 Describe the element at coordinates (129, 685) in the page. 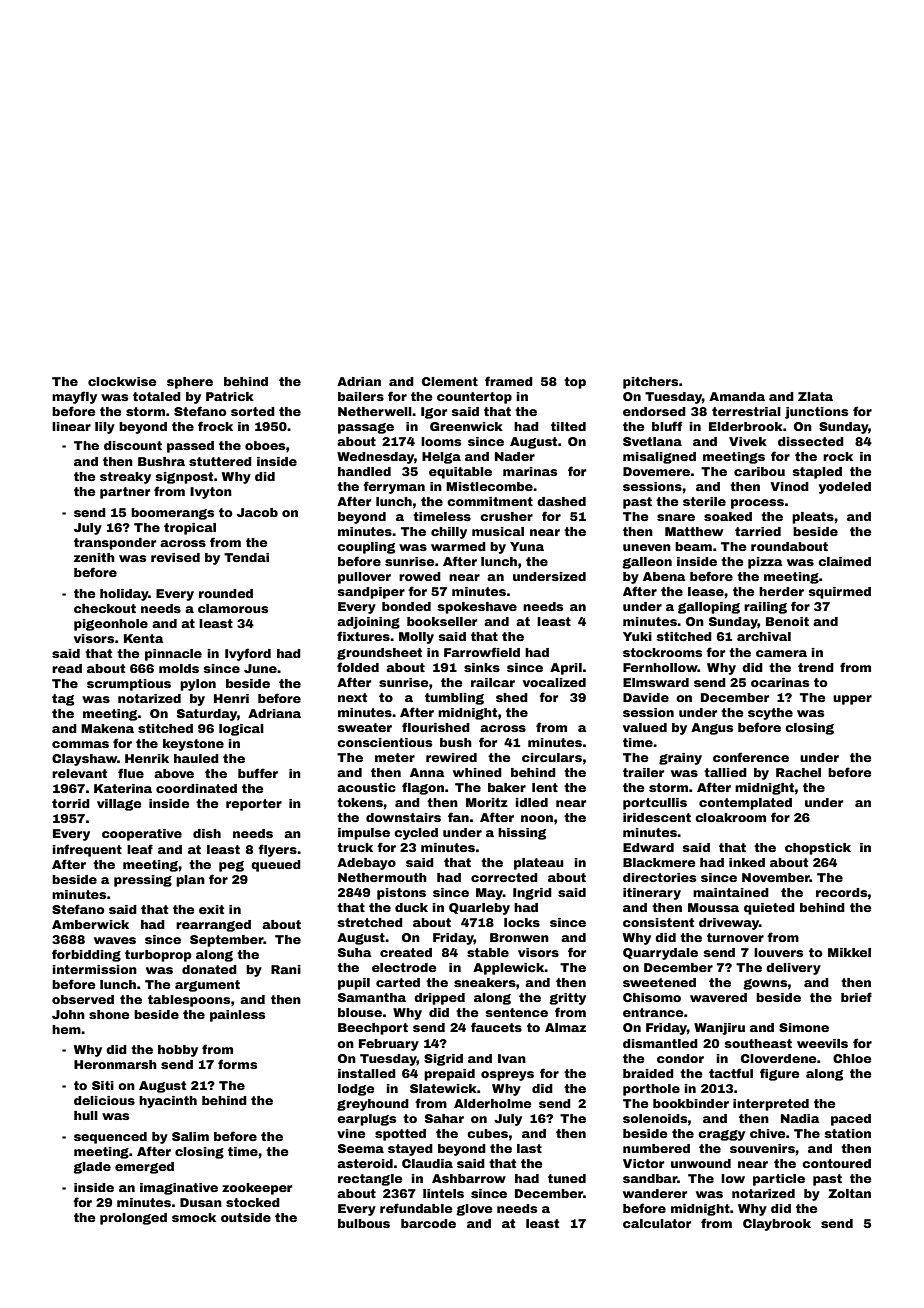

I see `scrumptious` at that location.
